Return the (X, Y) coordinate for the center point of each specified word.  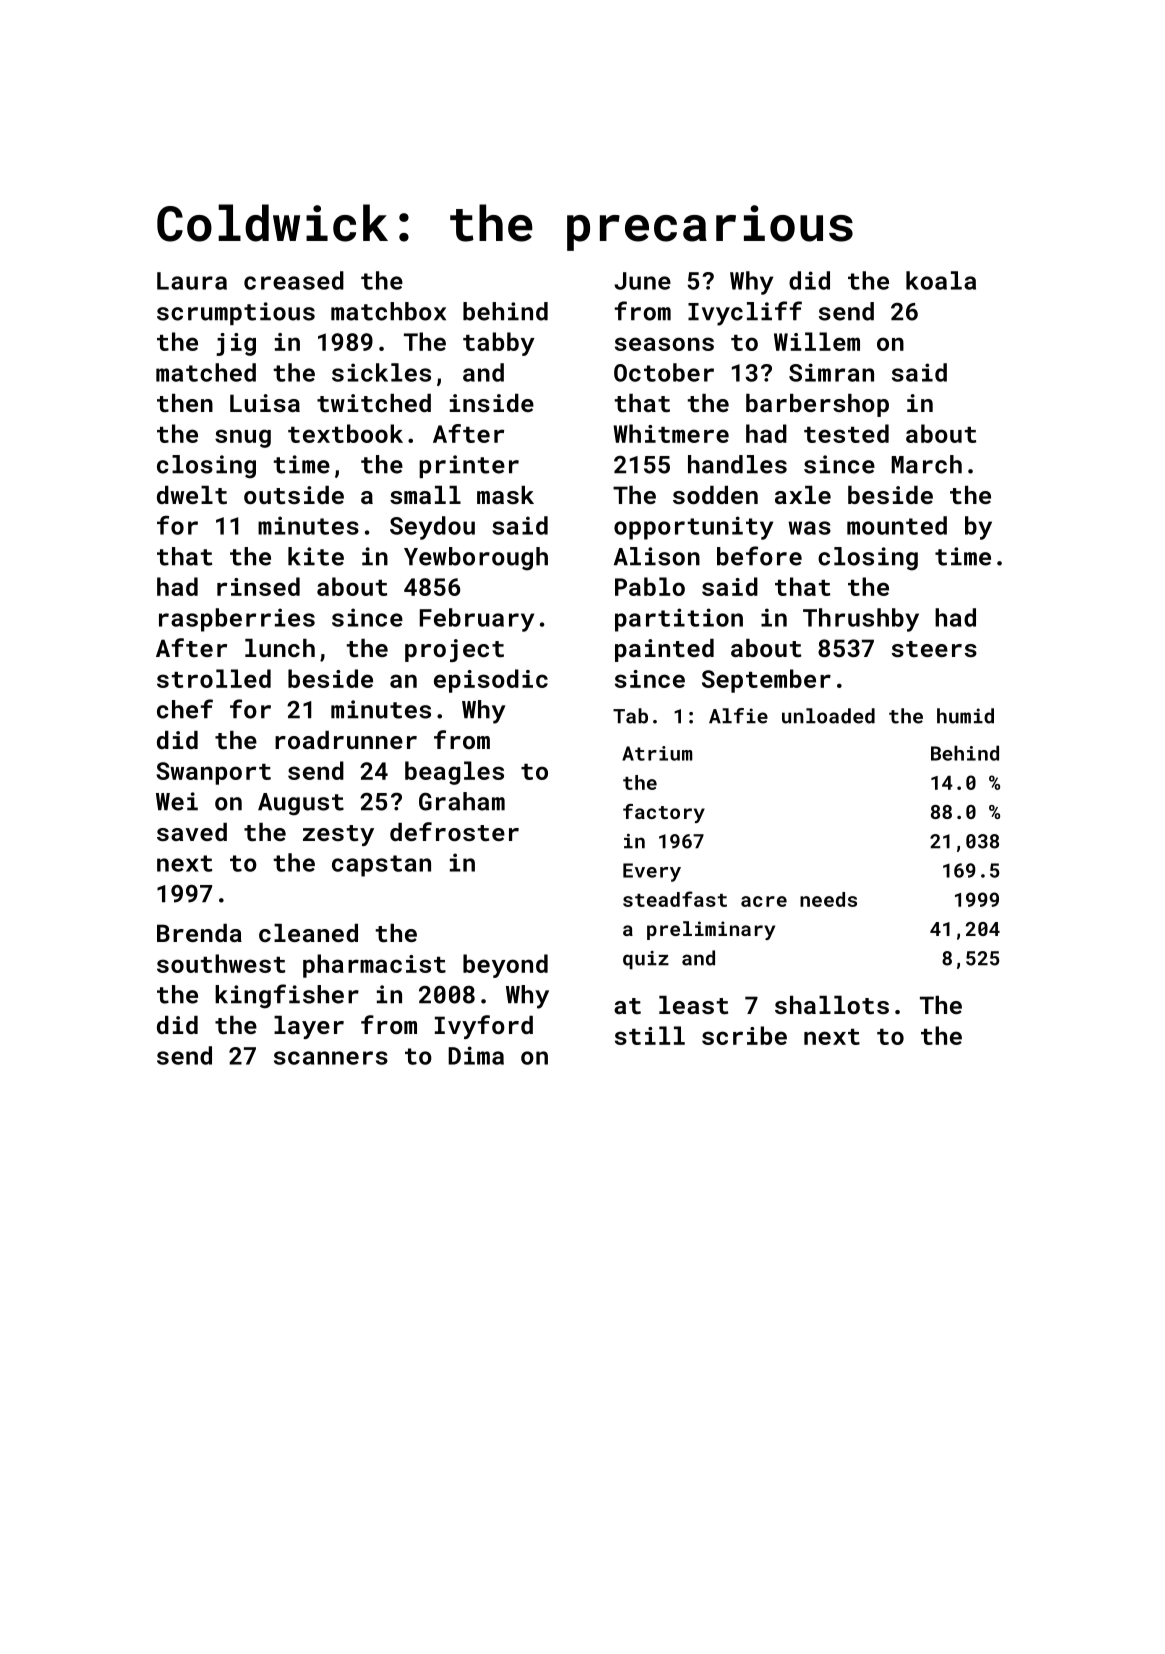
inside (492, 403)
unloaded (828, 716)
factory (664, 813)
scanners (331, 1058)
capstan (381, 866)
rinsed (258, 586)
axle (803, 495)
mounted (897, 525)
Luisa (265, 403)
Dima (476, 1055)
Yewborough (476, 559)
